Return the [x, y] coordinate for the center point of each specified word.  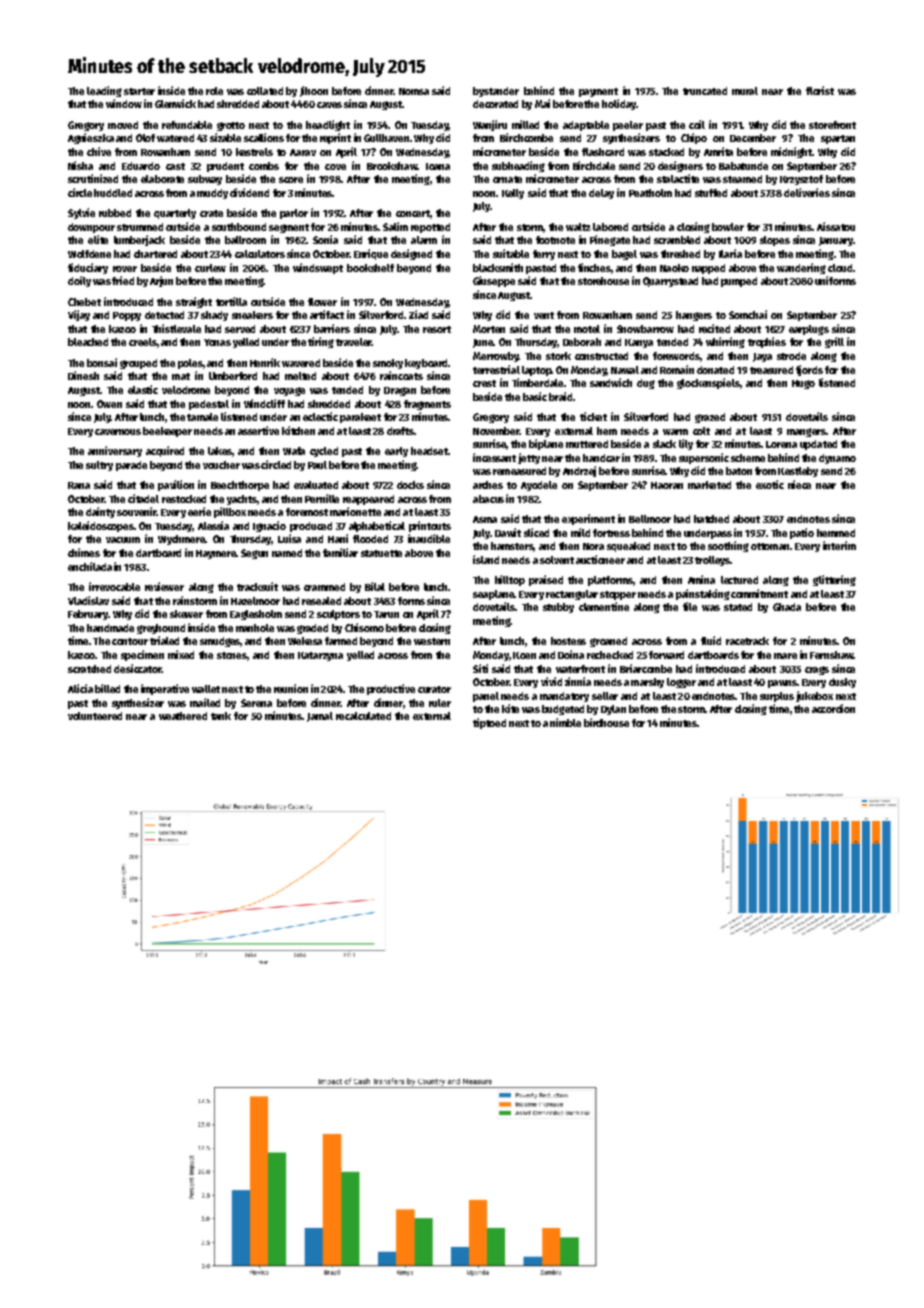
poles [190, 364]
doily [79, 281]
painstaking [703, 594]
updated [818, 445]
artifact [327, 314]
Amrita [718, 151]
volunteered [95, 716]
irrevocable [114, 586]
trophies [767, 342]
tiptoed [489, 723]
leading [104, 91]
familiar [340, 552]
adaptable [586, 126]
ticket [593, 416]
